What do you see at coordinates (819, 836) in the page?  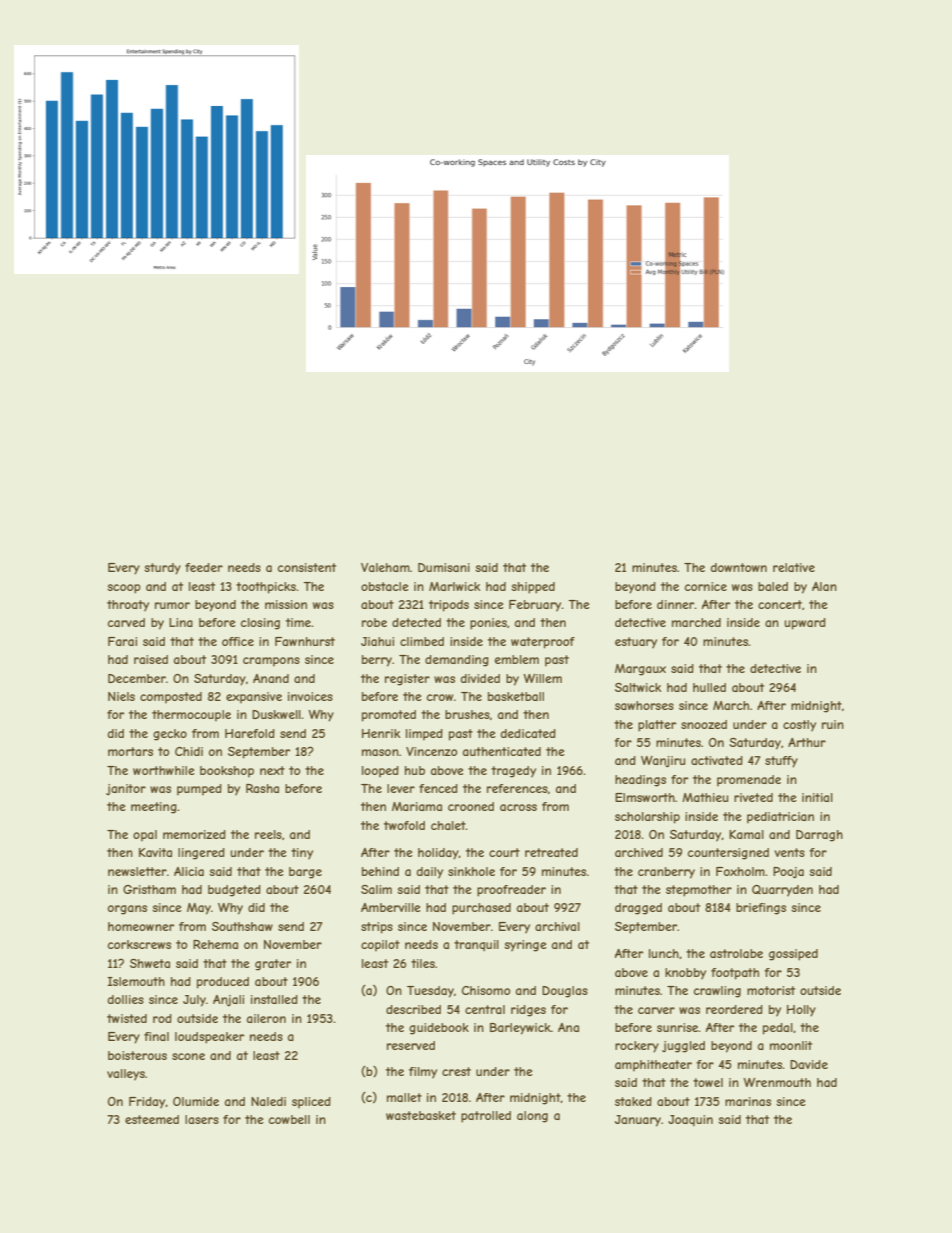 I see `Darragh` at bounding box center [819, 836].
